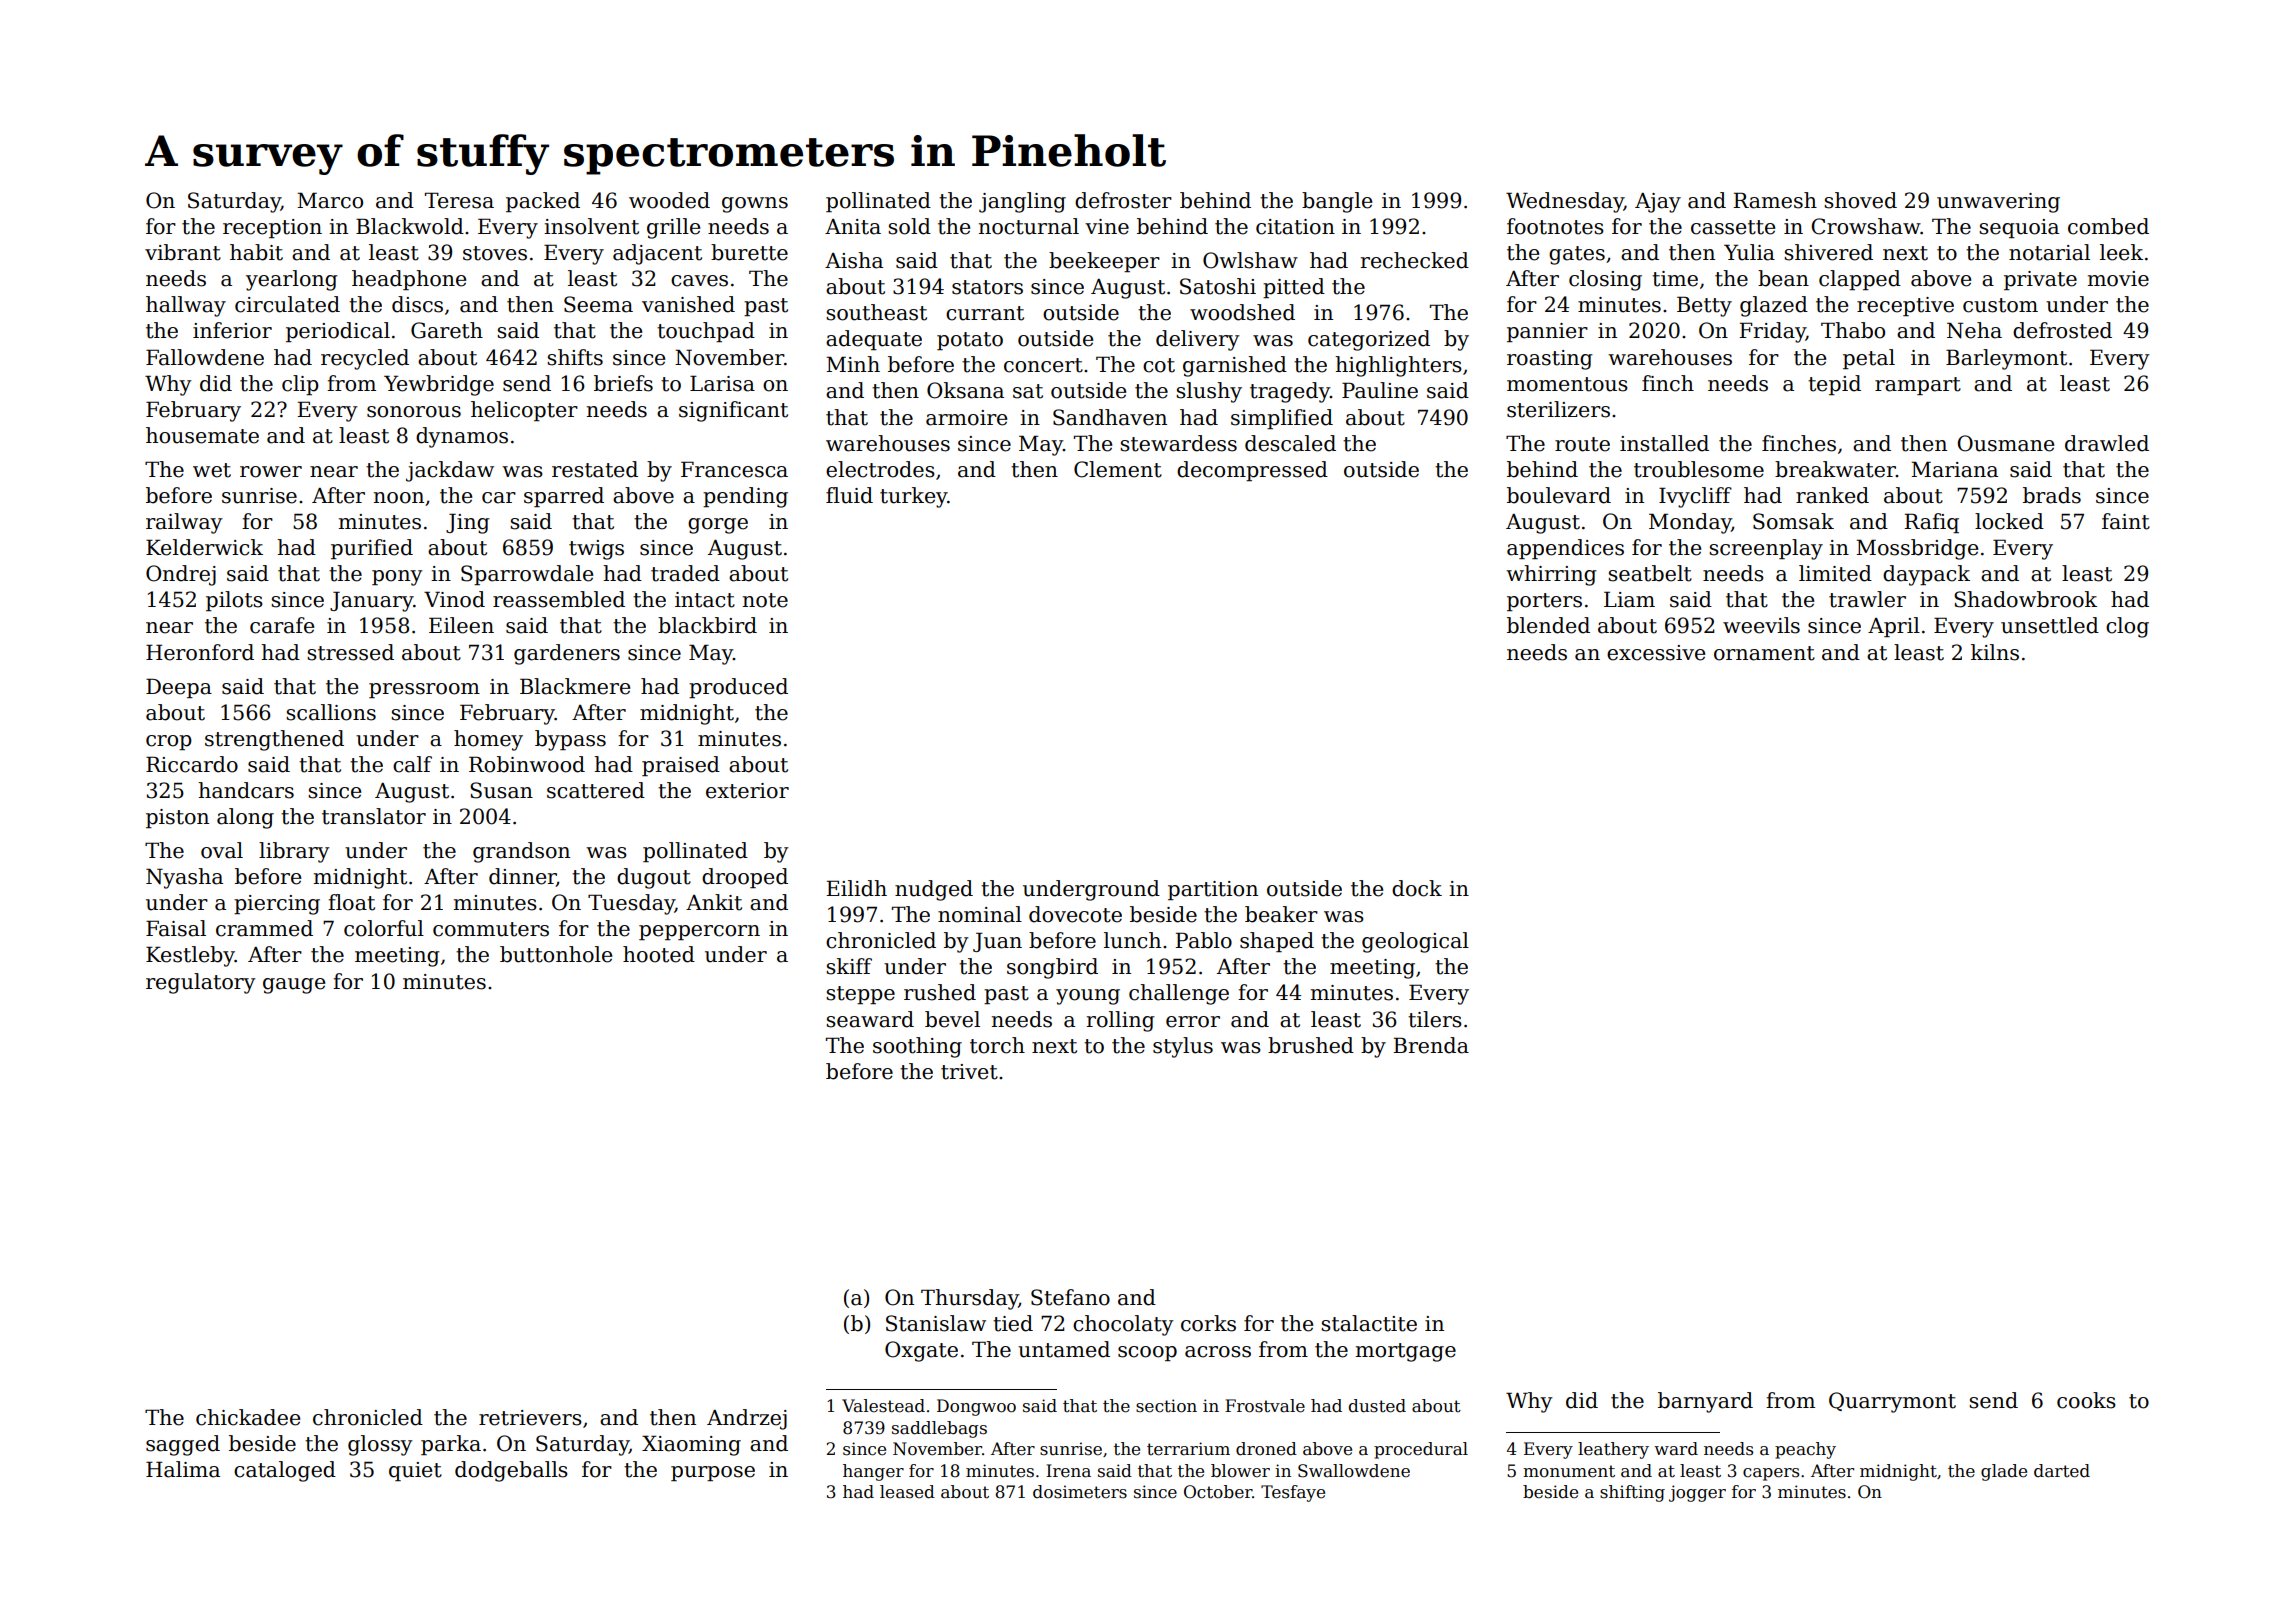  I want to click on packed, so click(543, 202).
